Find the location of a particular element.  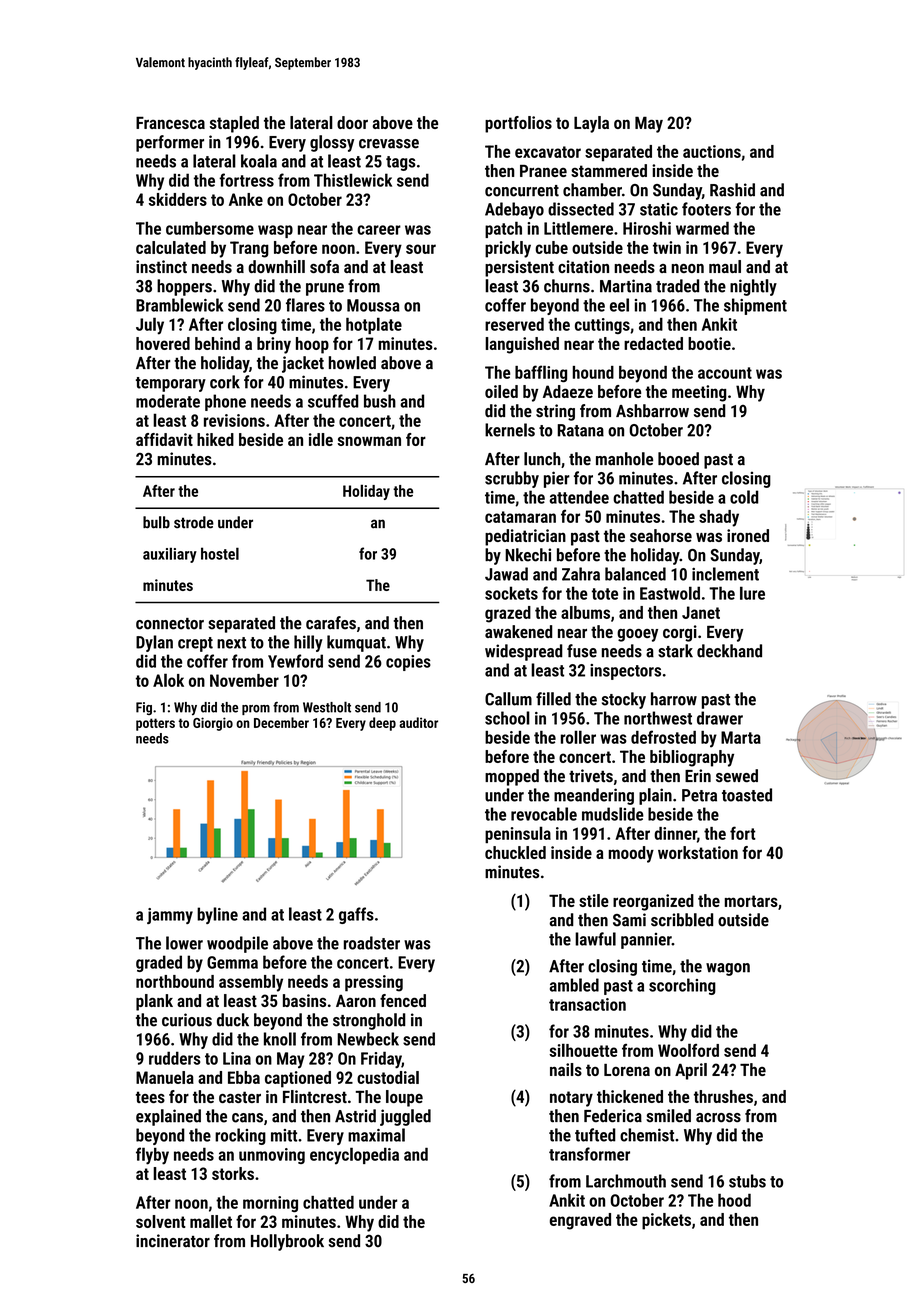

pier is located at coordinates (557, 479).
